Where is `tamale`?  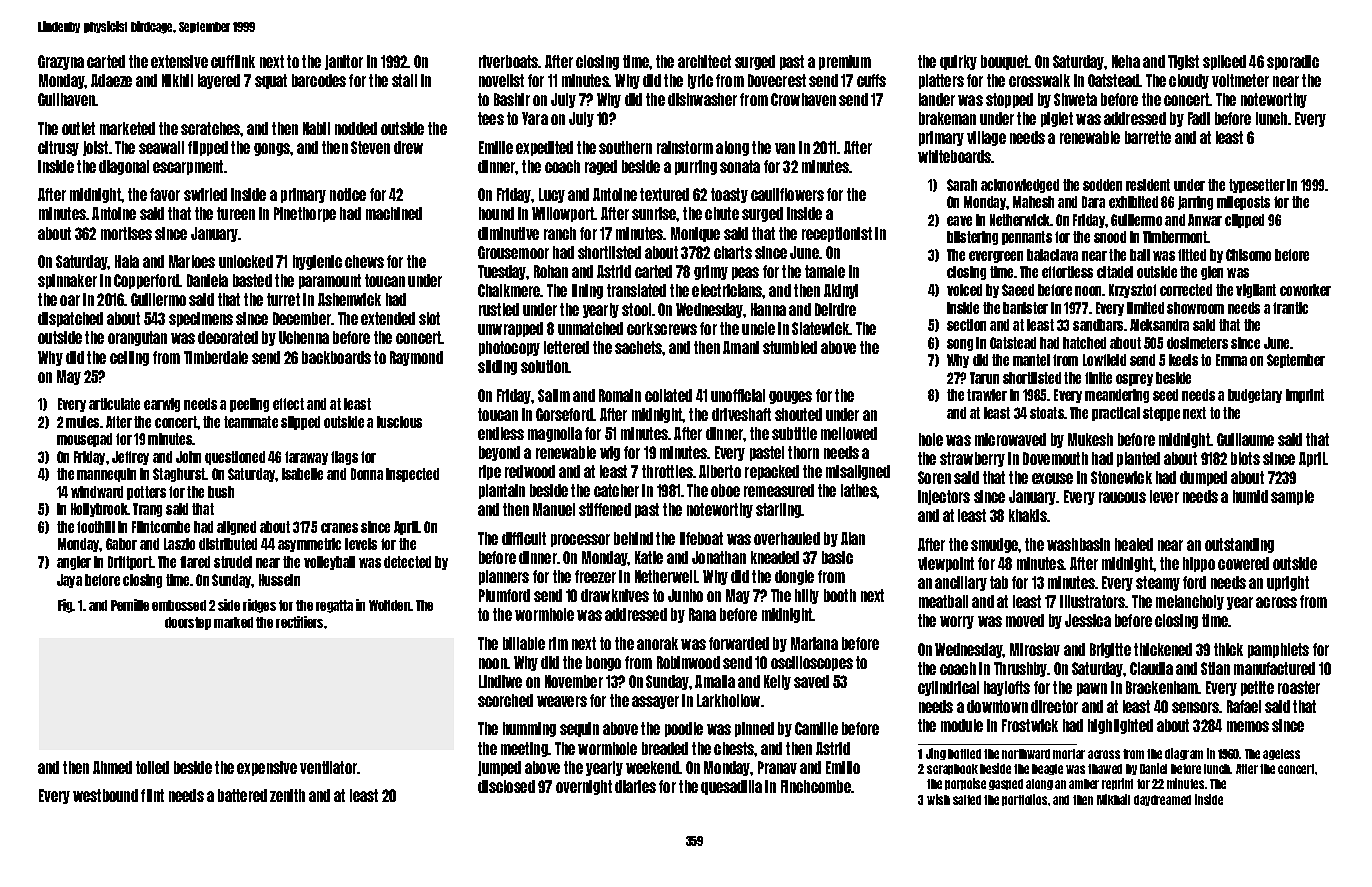 tamale is located at coordinates (825, 271).
